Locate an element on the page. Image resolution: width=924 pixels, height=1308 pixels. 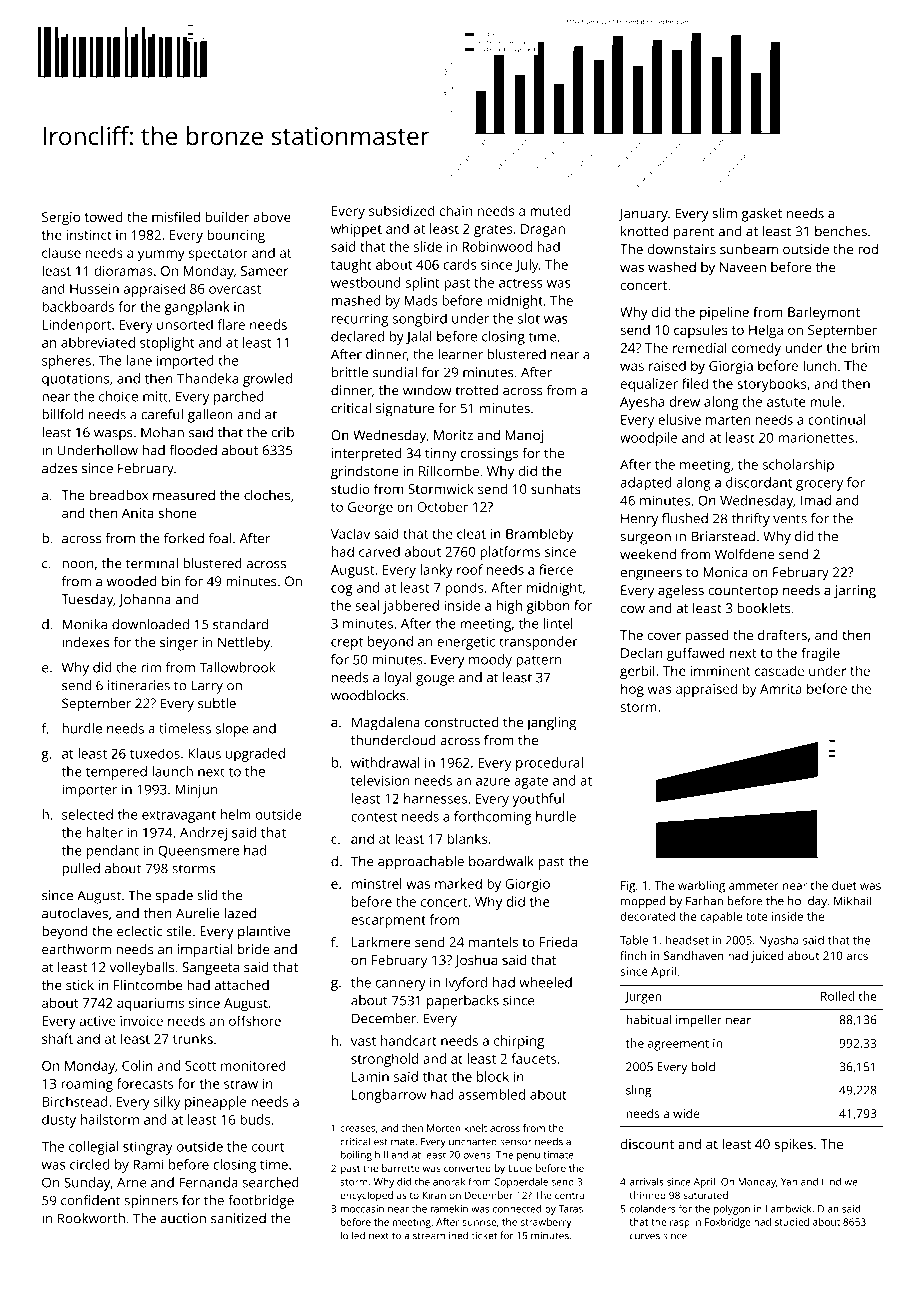
builder is located at coordinates (227, 216).
